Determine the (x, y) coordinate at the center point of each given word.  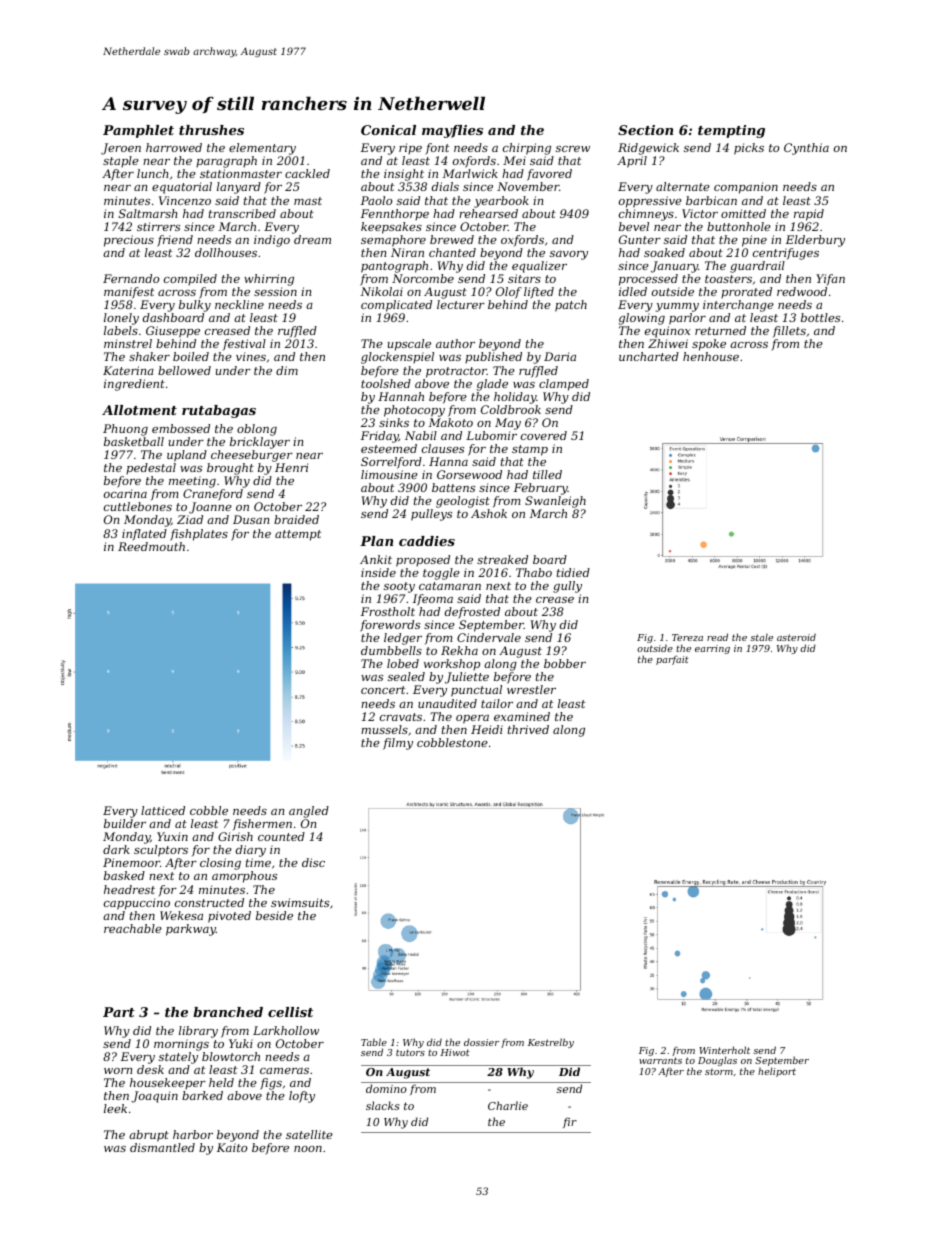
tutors (410, 1052)
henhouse (711, 356)
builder (125, 823)
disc (313, 862)
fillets (789, 331)
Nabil (421, 435)
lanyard (239, 188)
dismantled (162, 1147)
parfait (672, 660)
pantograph (394, 267)
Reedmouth (151, 546)
